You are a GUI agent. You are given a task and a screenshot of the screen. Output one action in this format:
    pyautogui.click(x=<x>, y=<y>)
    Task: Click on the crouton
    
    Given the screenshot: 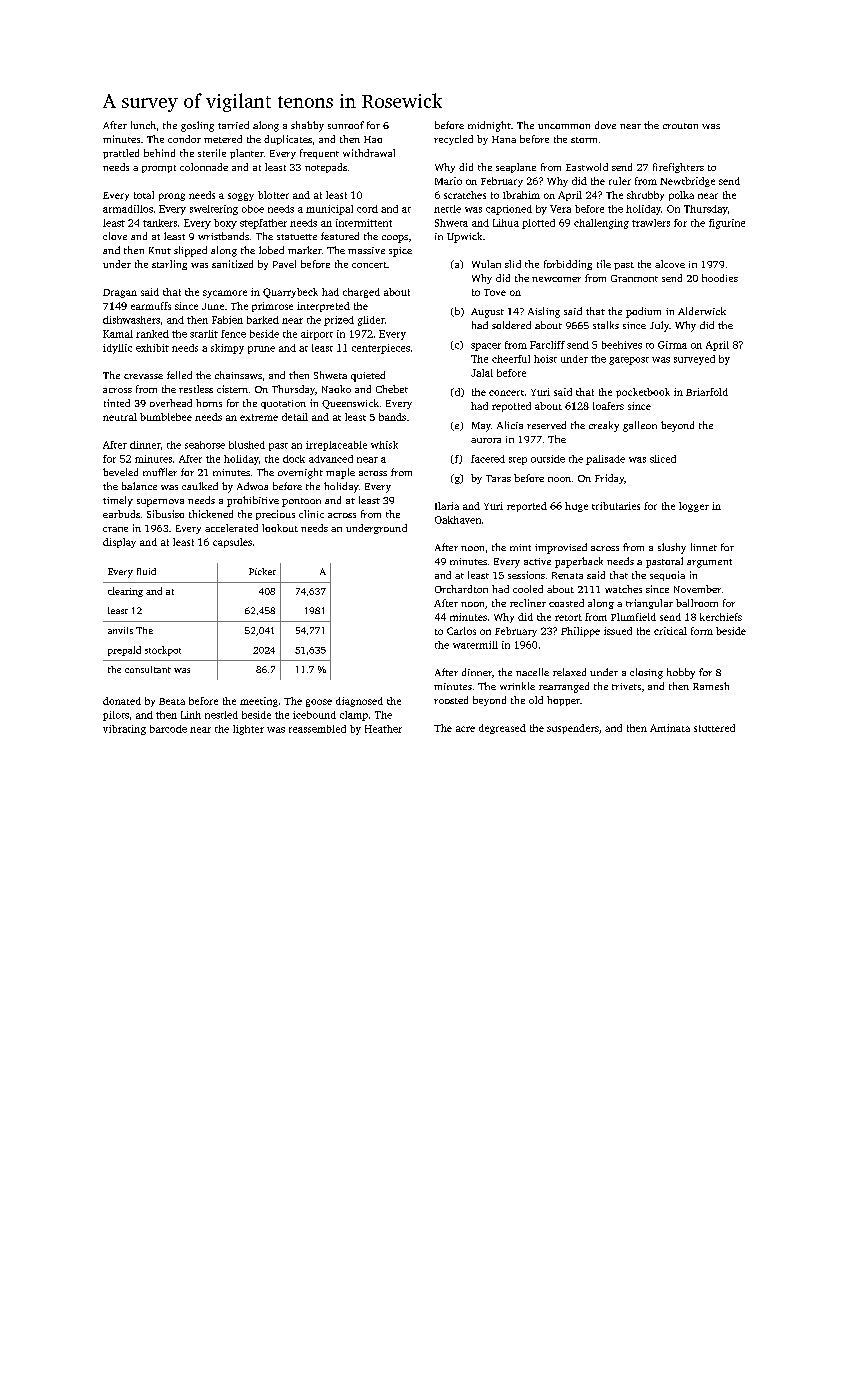 What is the action you would take?
    pyautogui.click(x=680, y=126)
